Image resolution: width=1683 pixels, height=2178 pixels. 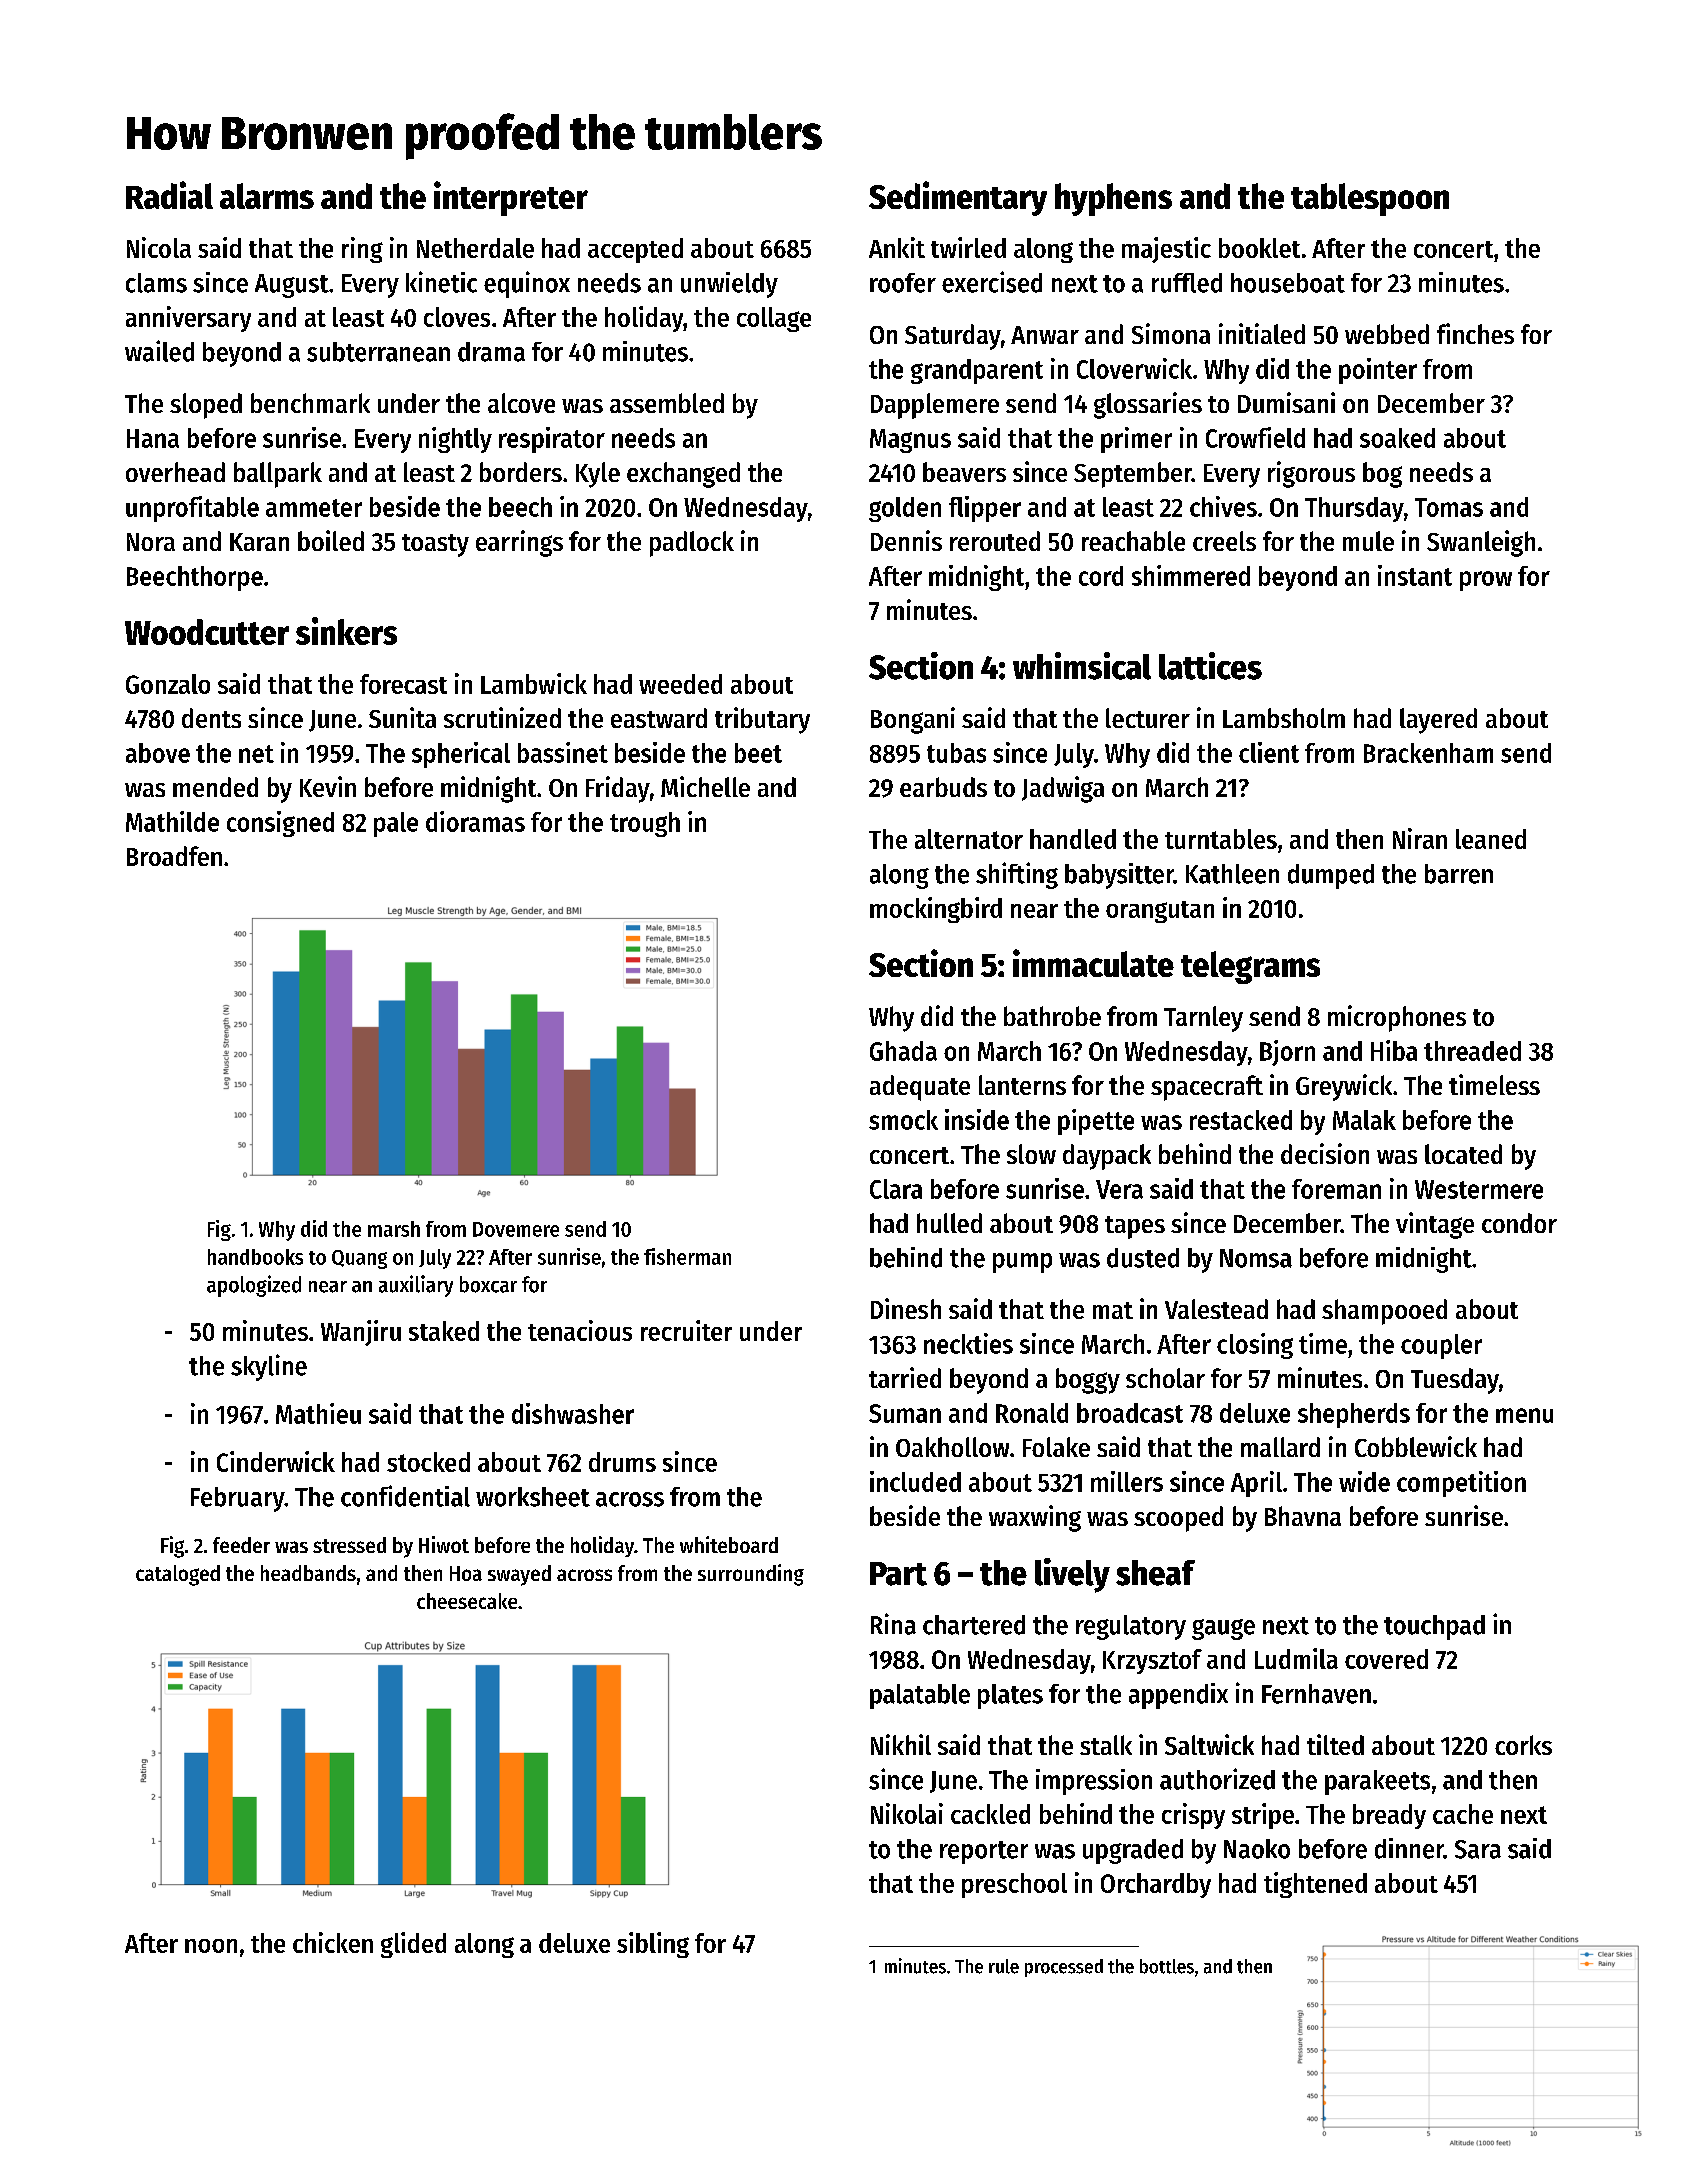 I want to click on Ronald, so click(x=1032, y=1413).
